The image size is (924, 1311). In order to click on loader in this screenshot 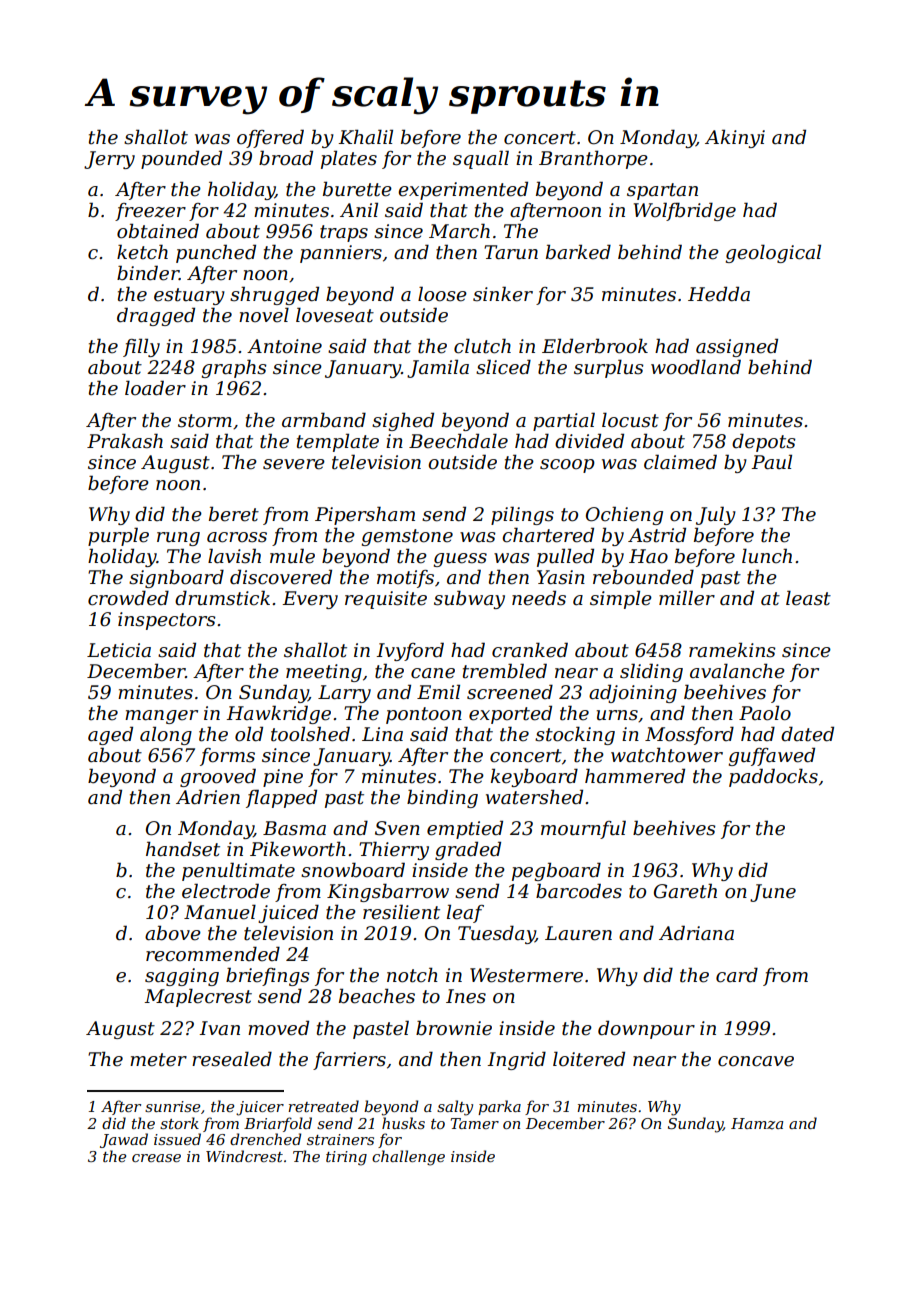, I will do `click(155, 388)`.
